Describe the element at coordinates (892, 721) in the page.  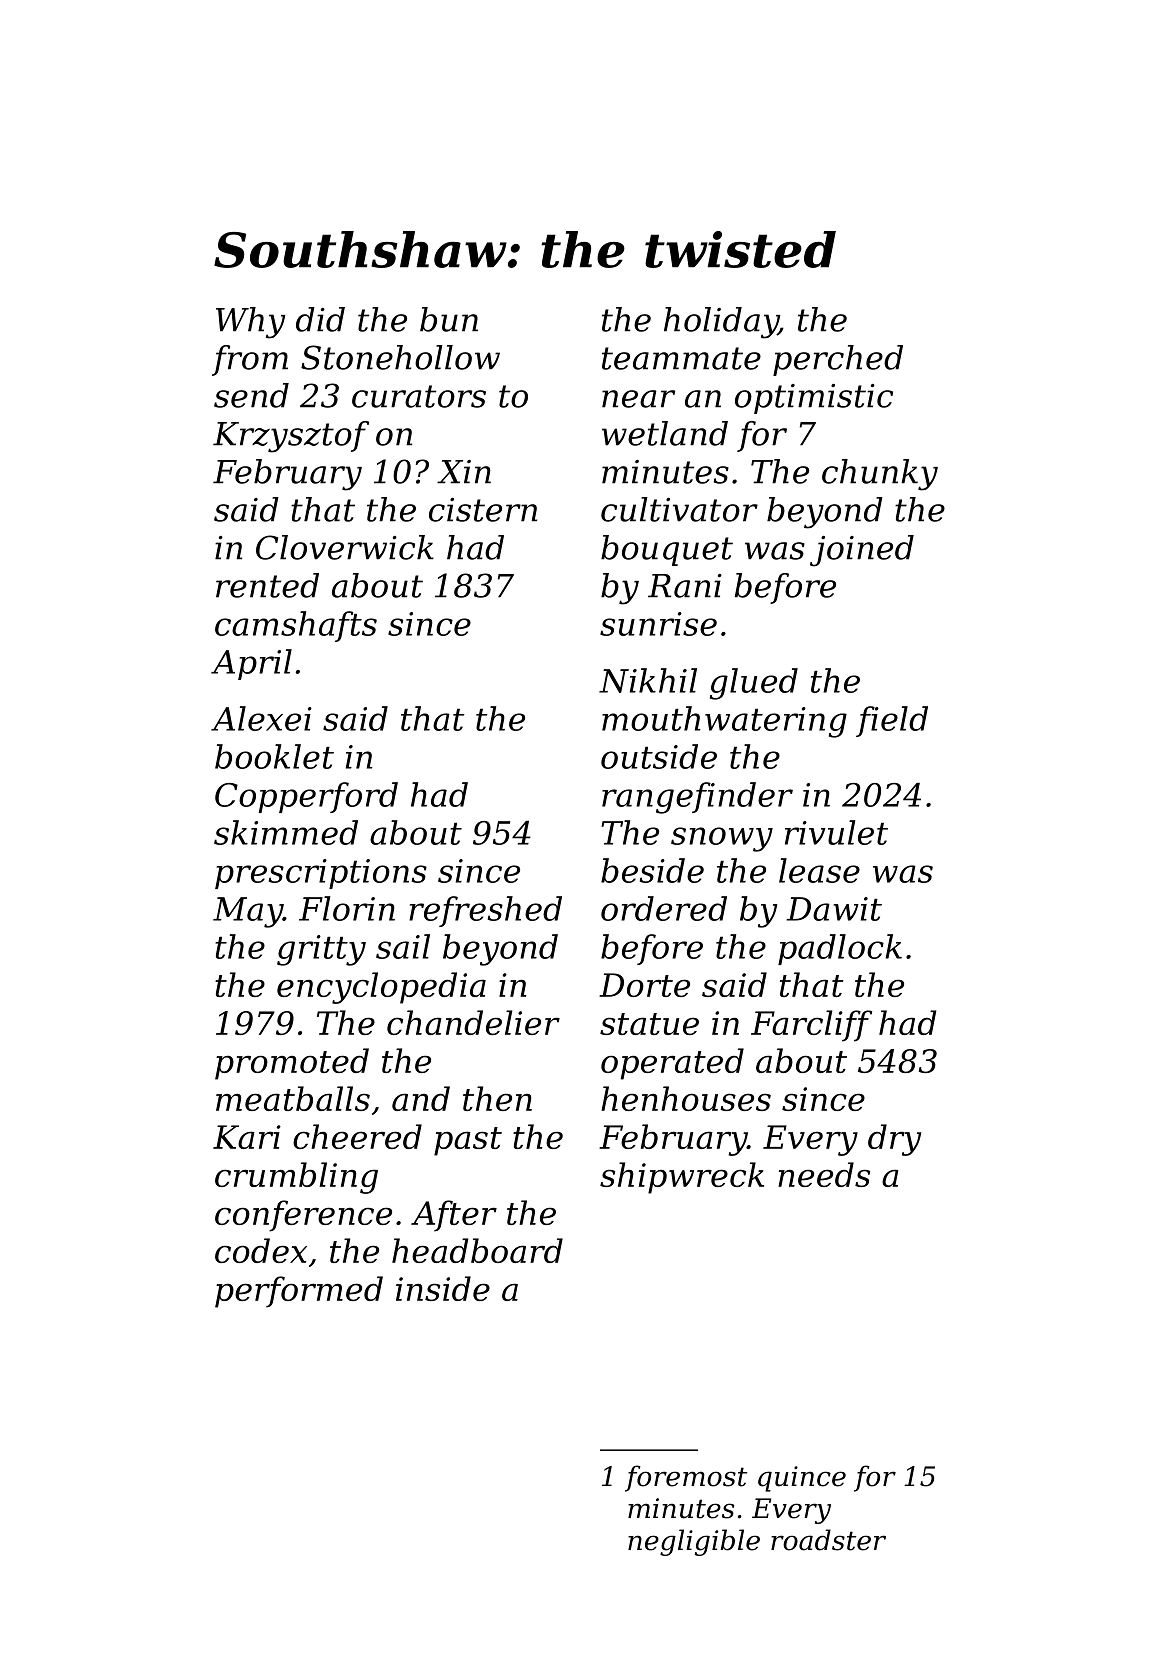
I see `field` at that location.
